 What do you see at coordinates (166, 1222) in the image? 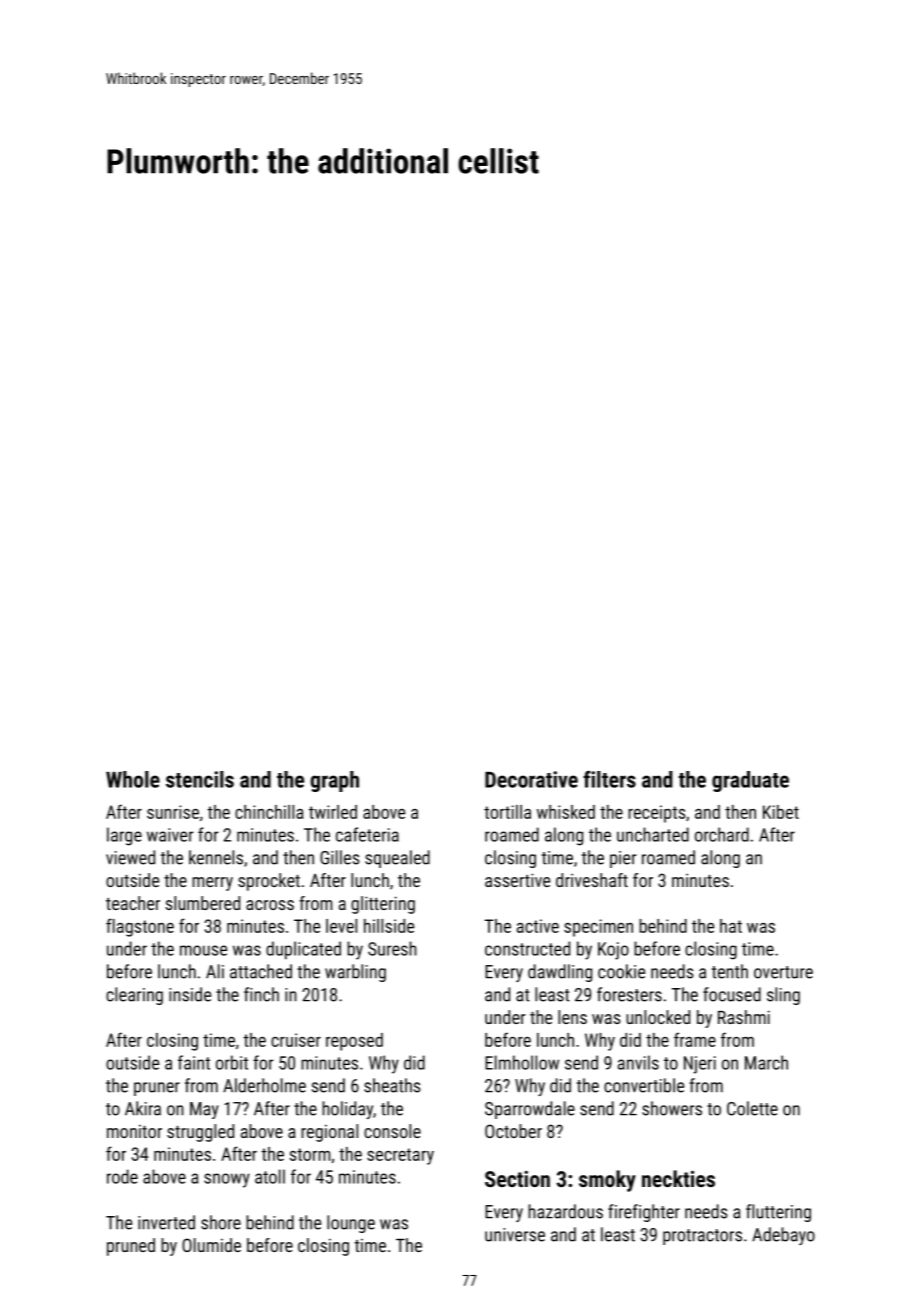
I see `inverted` at bounding box center [166, 1222].
